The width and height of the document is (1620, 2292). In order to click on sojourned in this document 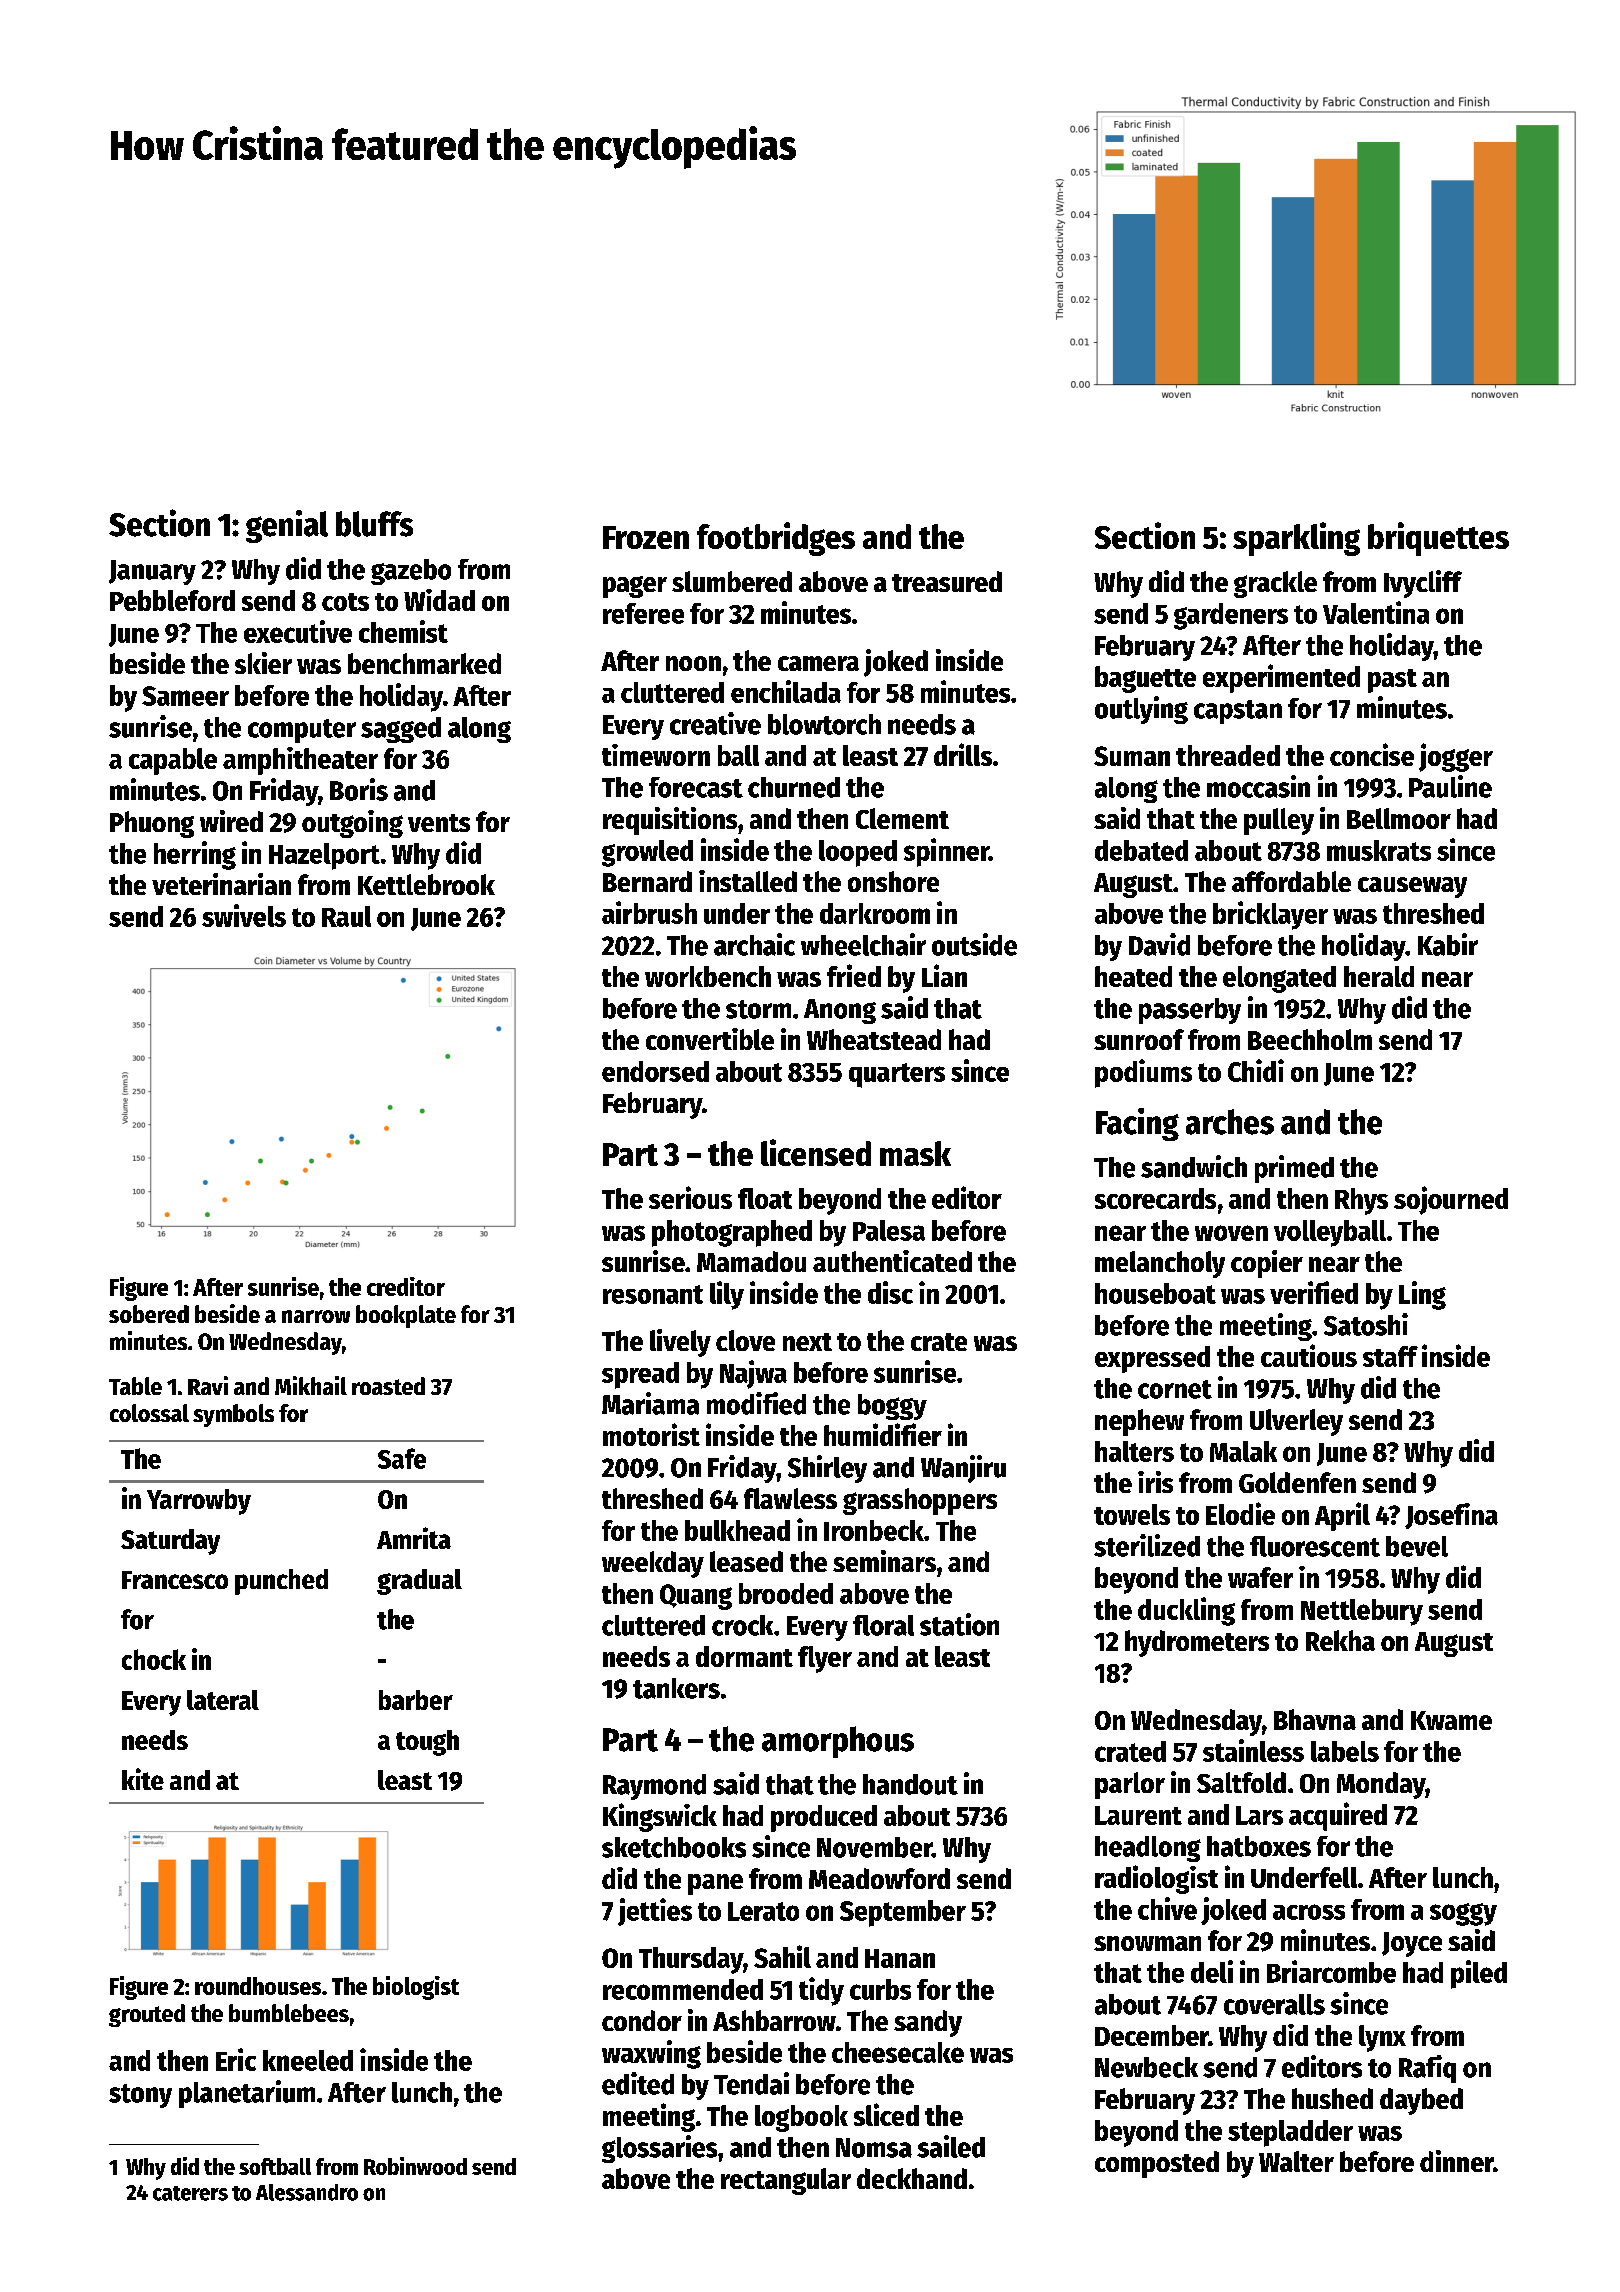, I will do `click(1451, 1200)`.
